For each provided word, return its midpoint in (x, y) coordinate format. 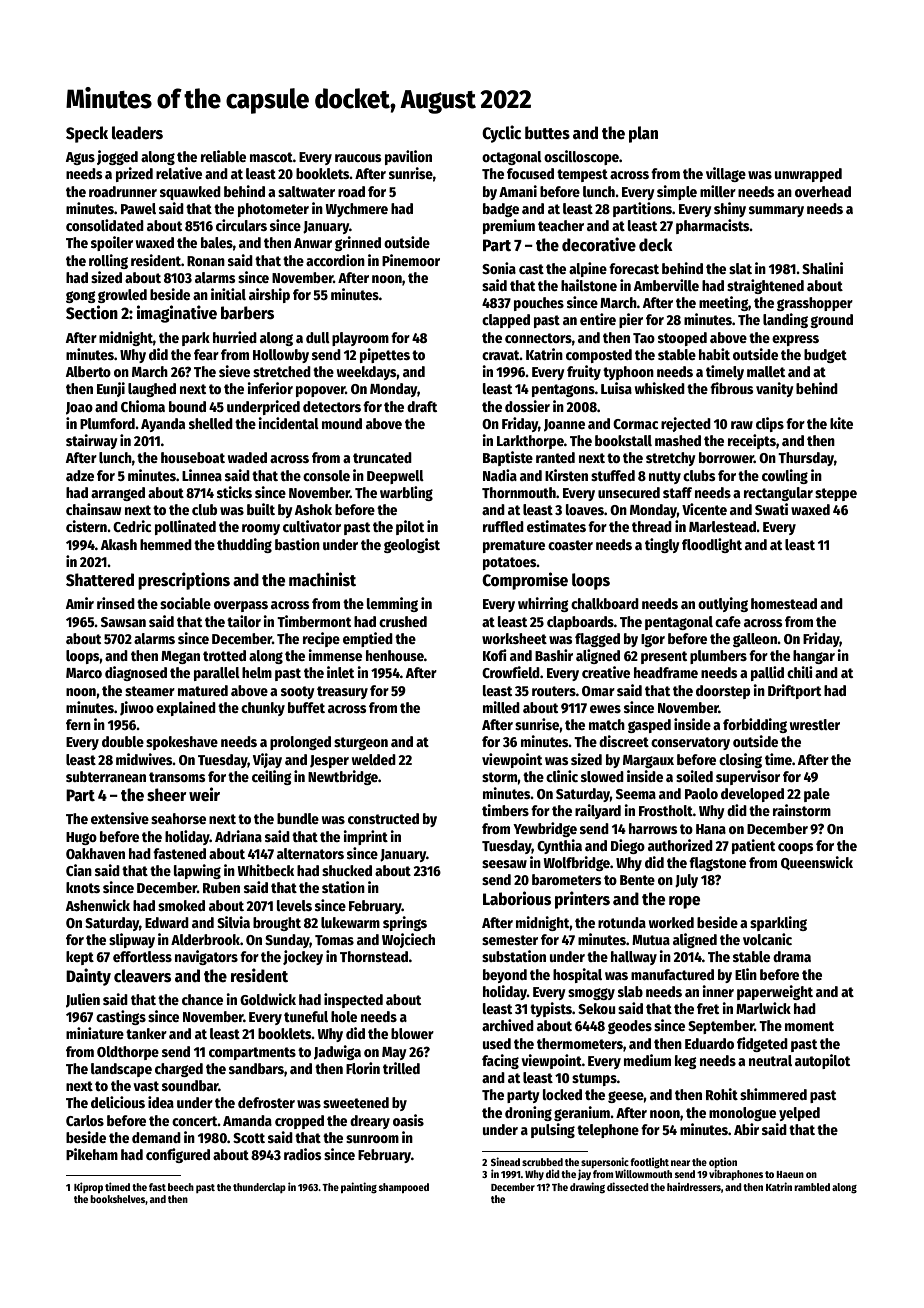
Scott (249, 1138)
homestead (784, 603)
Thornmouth (519, 492)
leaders (137, 133)
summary (776, 211)
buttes (547, 133)
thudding (244, 545)
